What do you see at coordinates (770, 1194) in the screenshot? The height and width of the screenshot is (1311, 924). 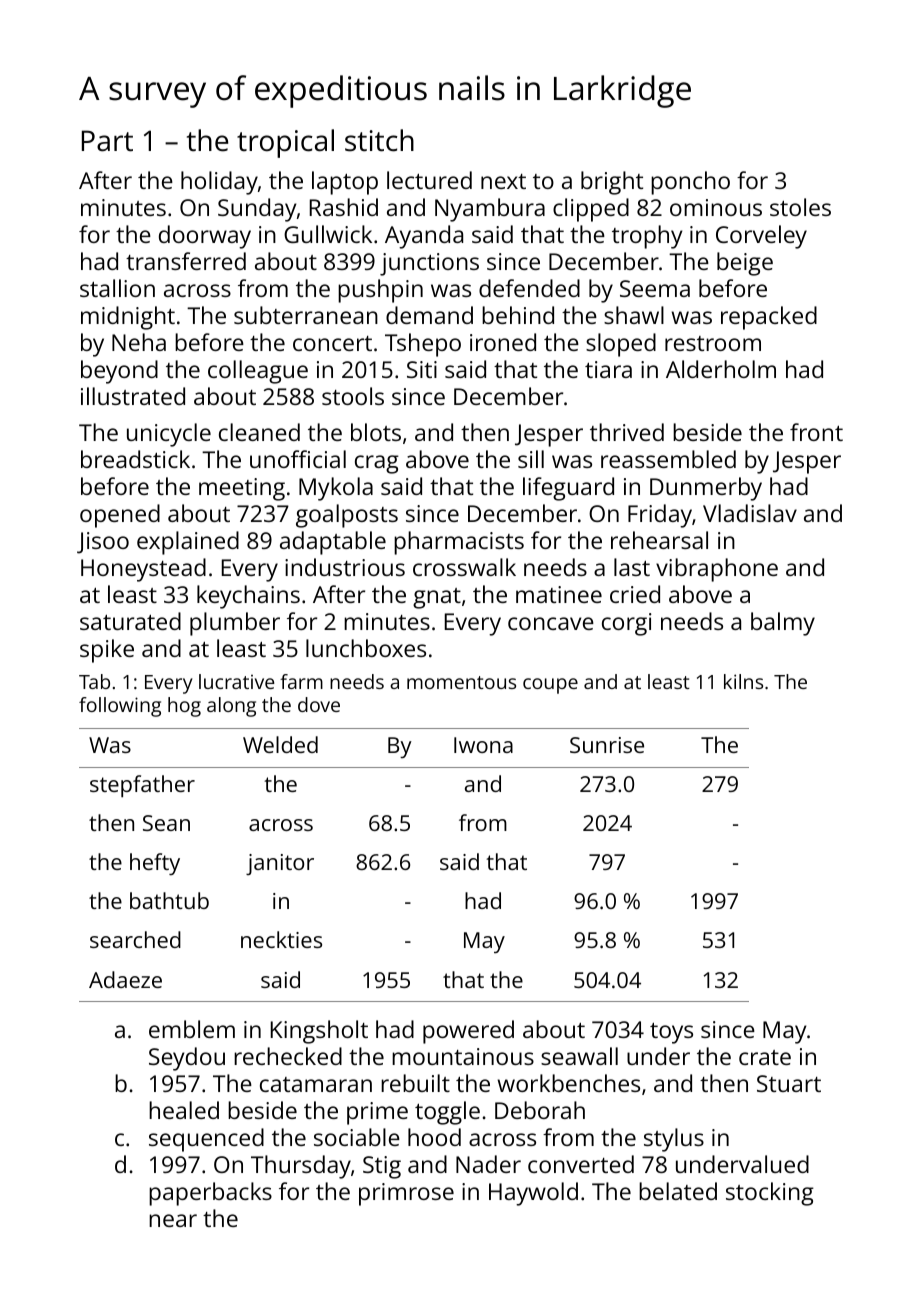 I see `stocking` at bounding box center [770, 1194].
